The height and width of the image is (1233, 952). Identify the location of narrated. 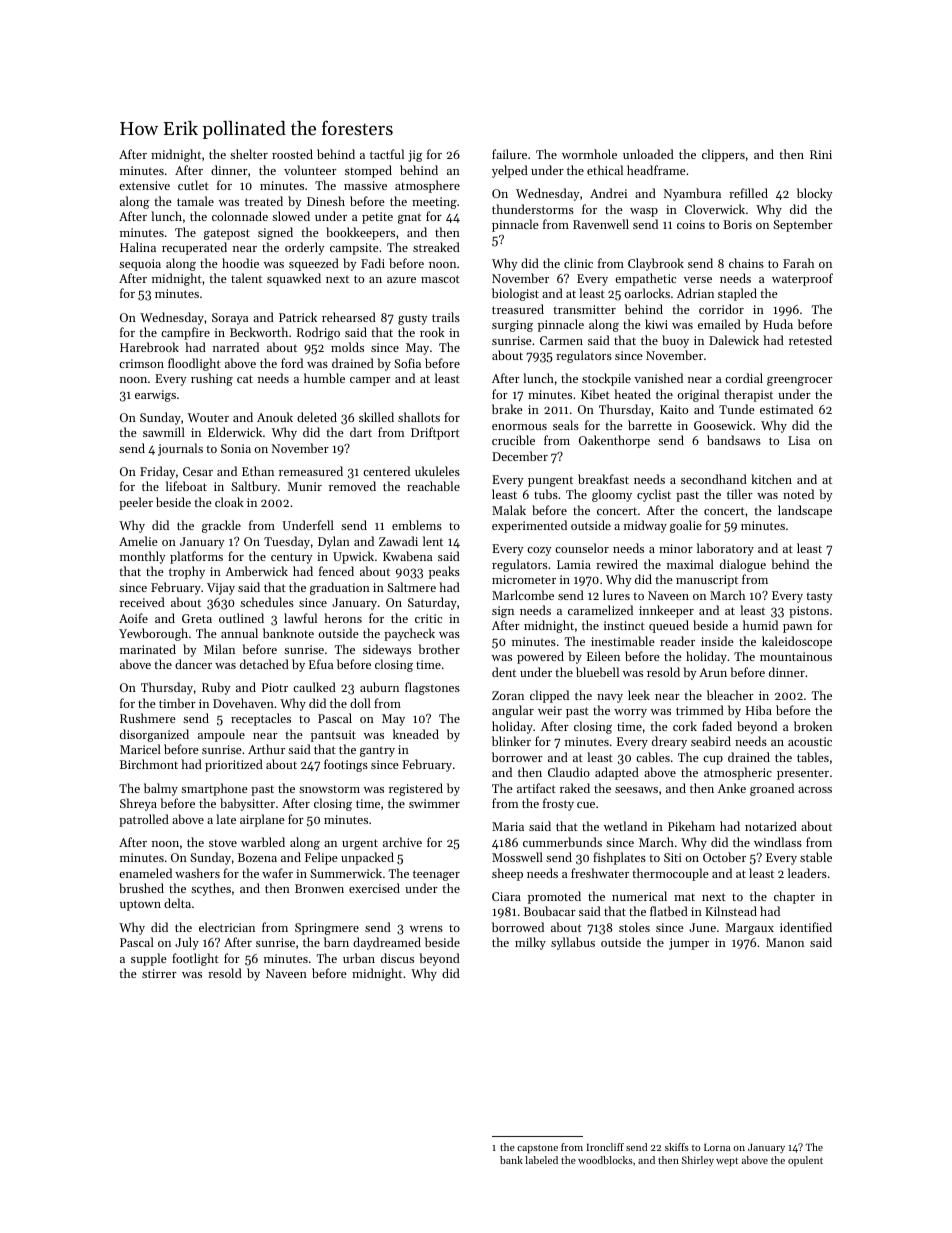
(236, 347).
